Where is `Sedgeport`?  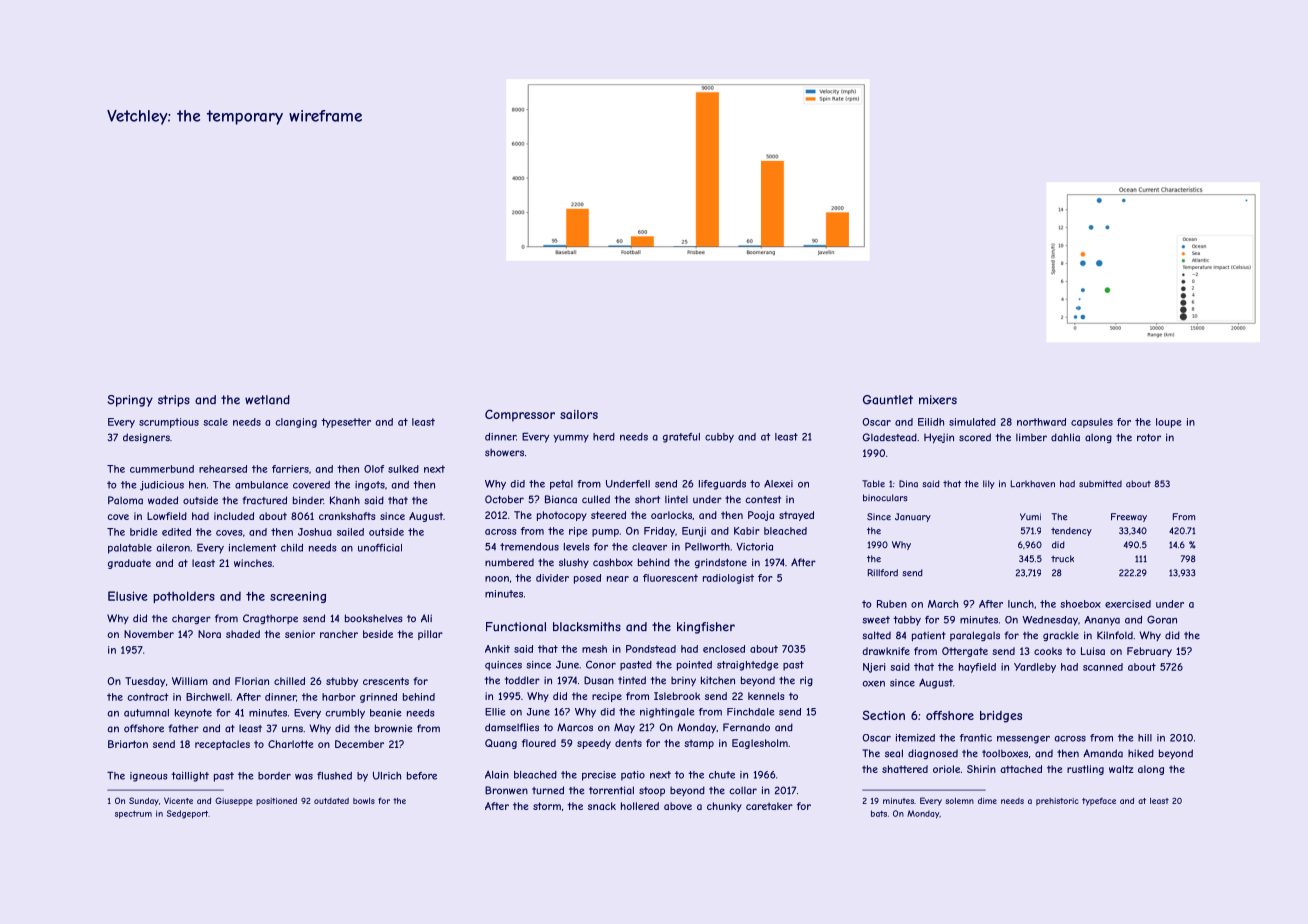
Sedgeport is located at coordinates (187, 814).
